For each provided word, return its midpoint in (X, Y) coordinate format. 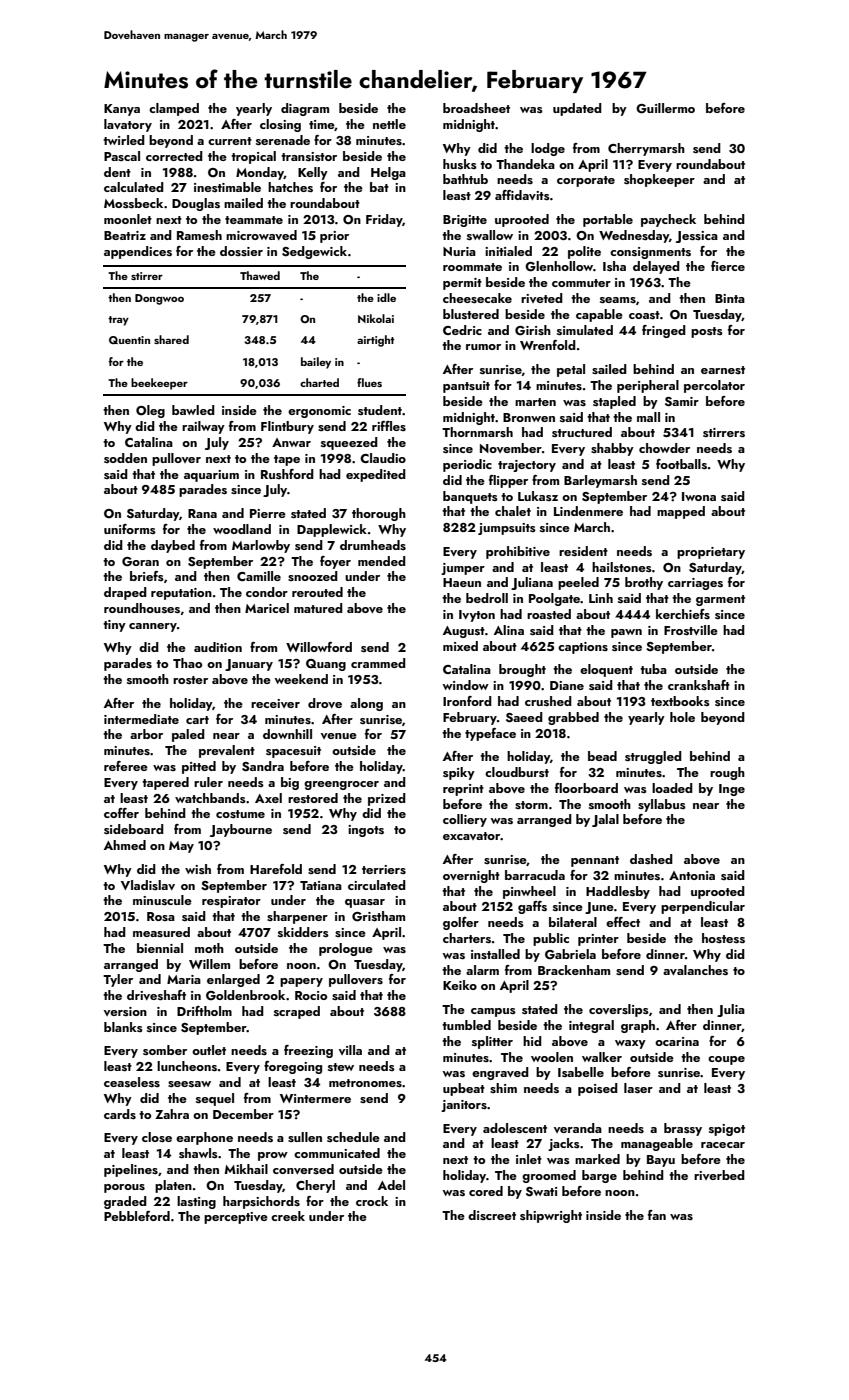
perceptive (236, 1218)
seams (618, 300)
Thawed (260, 275)
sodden (125, 458)
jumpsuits (507, 529)
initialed (508, 251)
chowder (664, 448)
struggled (653, 757)
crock (372, 1201)
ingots (366, 831)
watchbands (210, 798)
